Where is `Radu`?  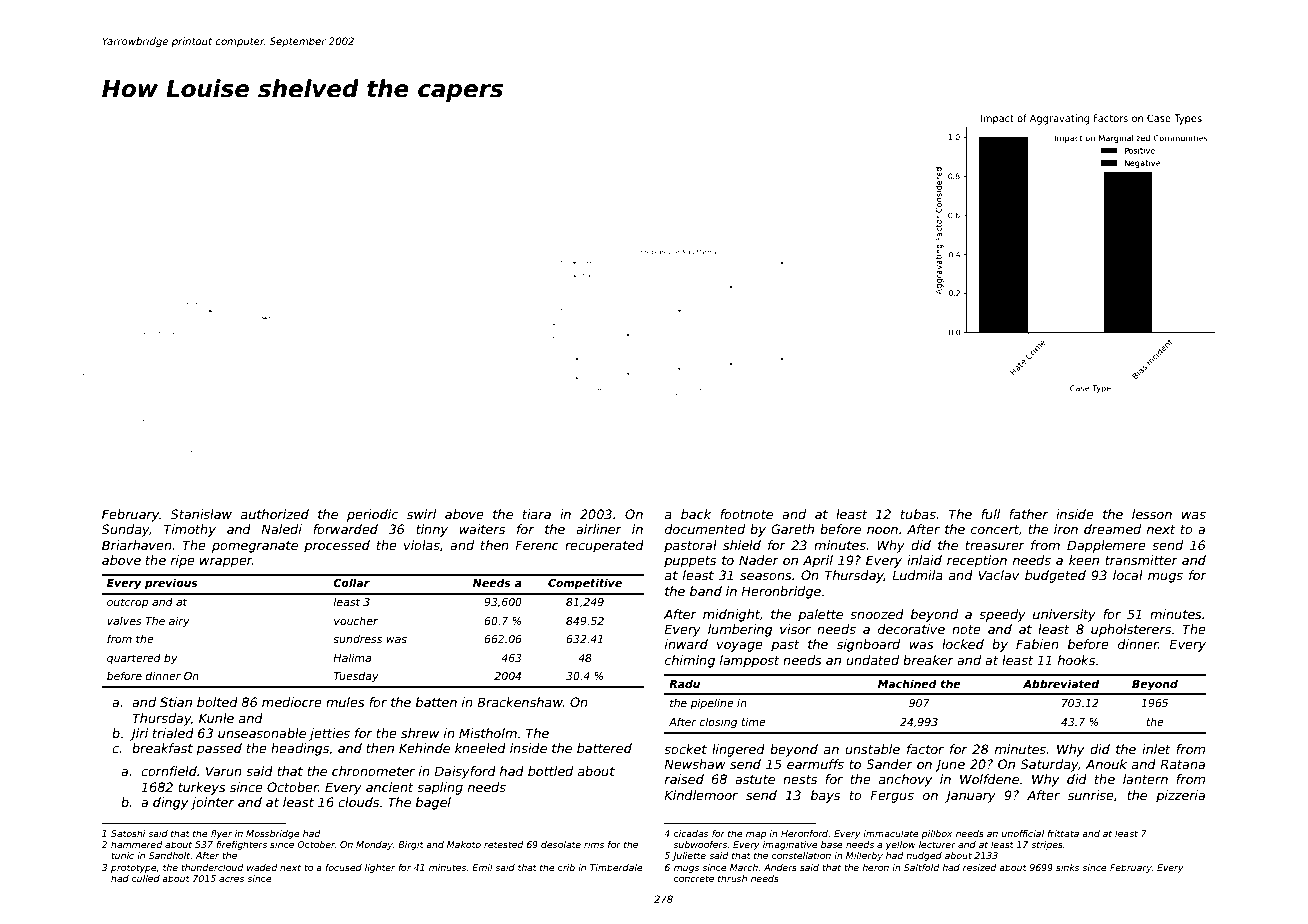
Radu is located at coordinates (684, 683).
